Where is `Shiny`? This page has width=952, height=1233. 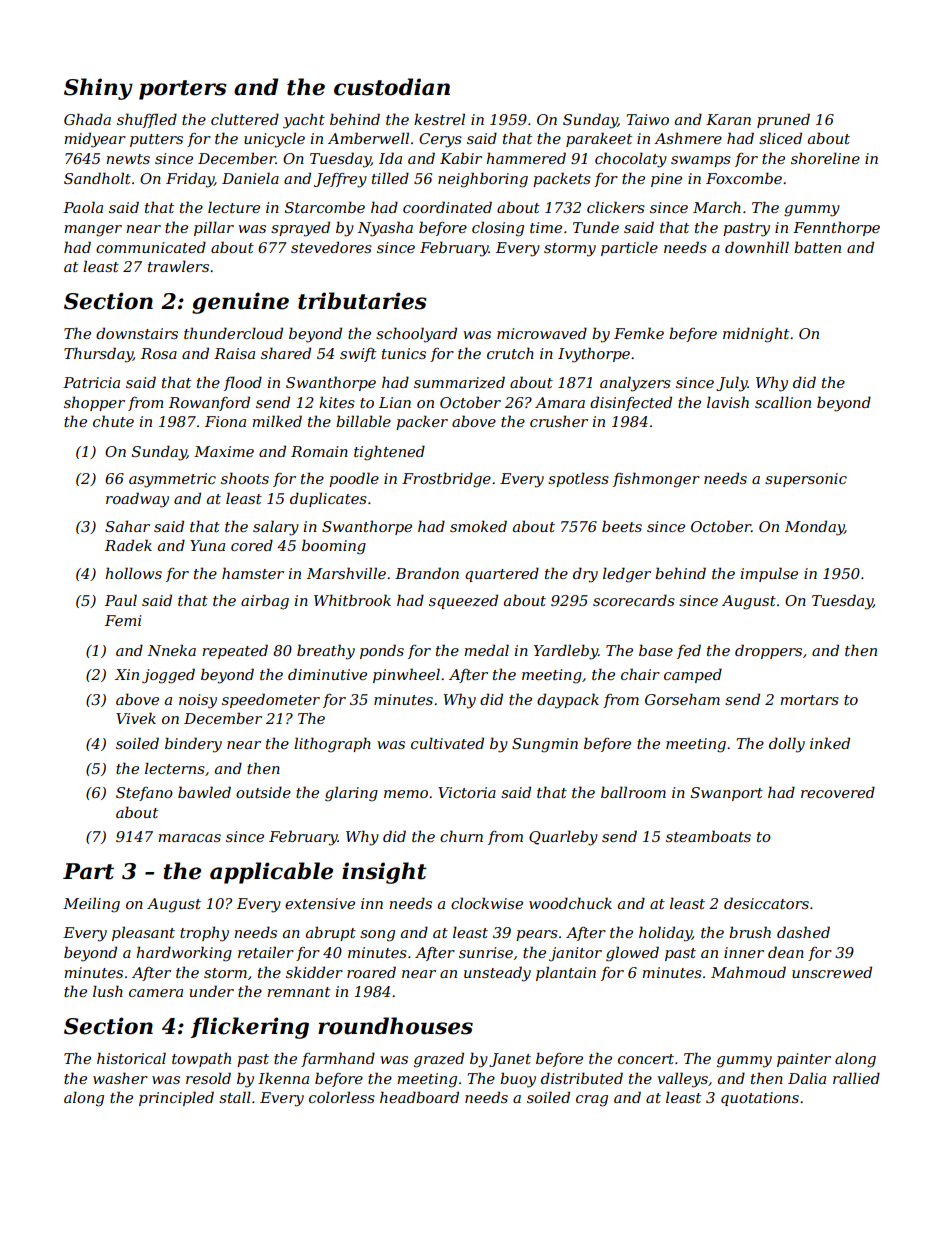 Shiny is located at coordinates (98, 89).
